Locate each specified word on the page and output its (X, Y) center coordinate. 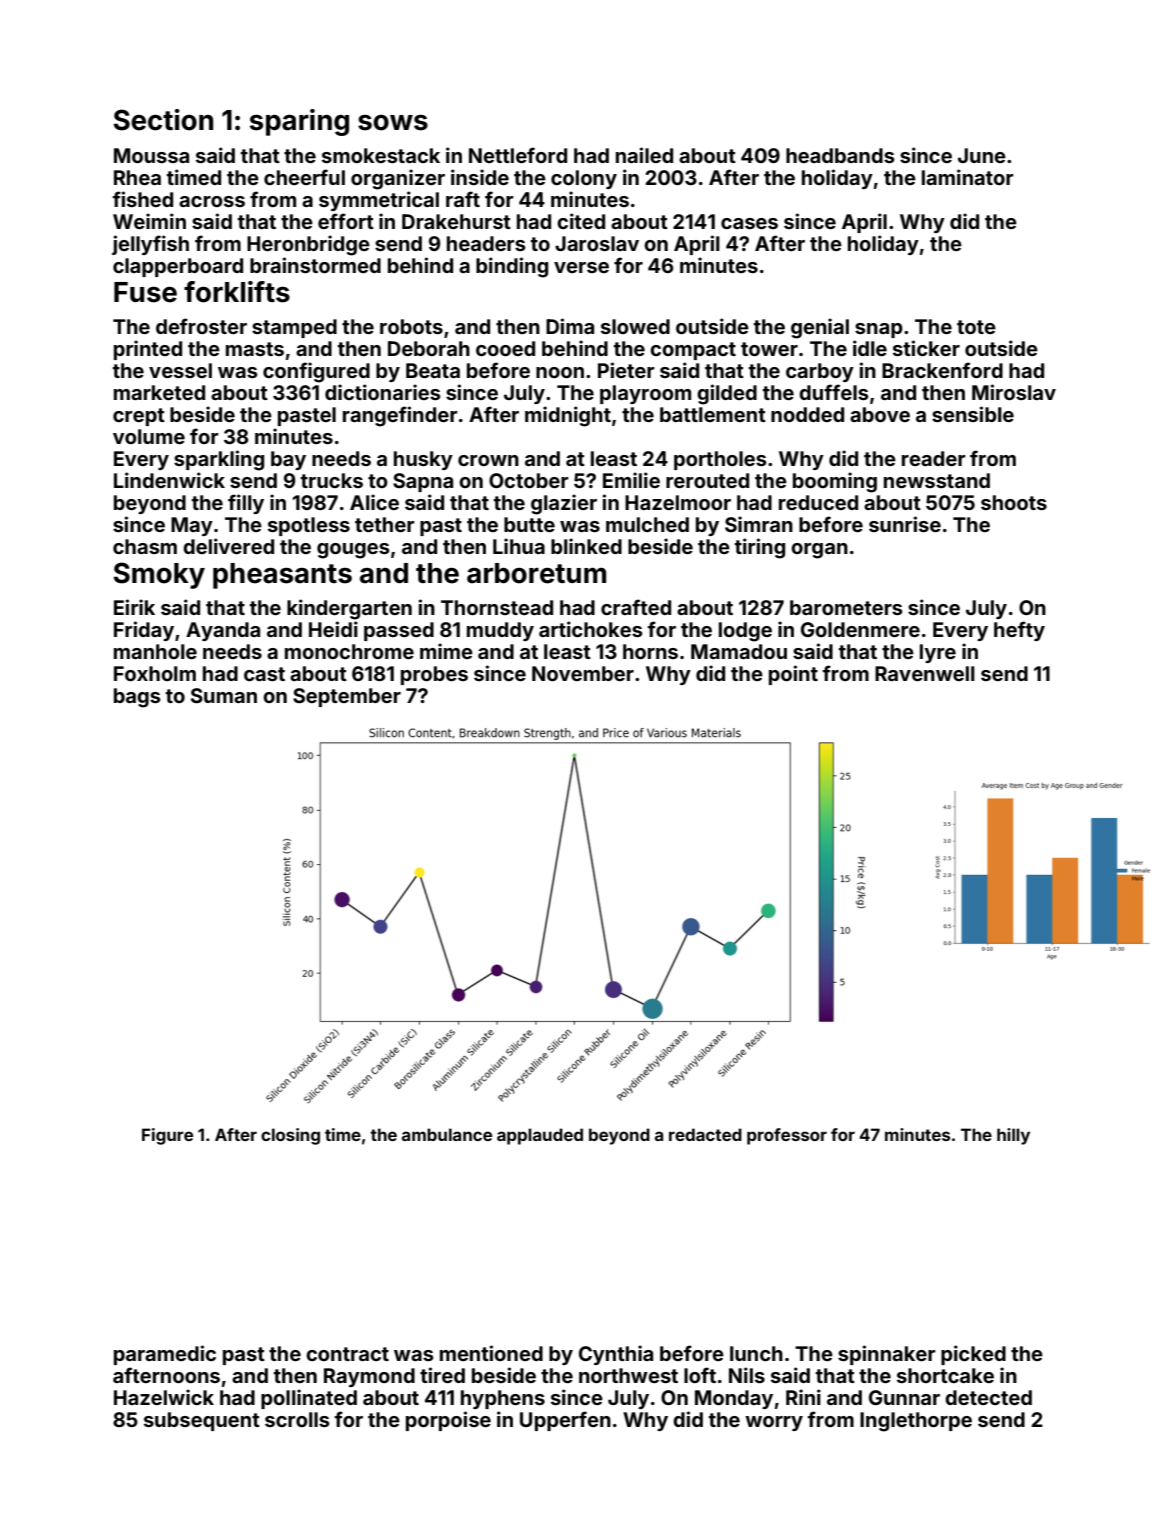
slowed (635, 326)
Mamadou (739, 651)
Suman (224, 695)
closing (290, 1136)
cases (749, 223)
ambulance (447, 1134)
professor (787, 1136)
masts (255, 349)
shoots (1014, 502)
